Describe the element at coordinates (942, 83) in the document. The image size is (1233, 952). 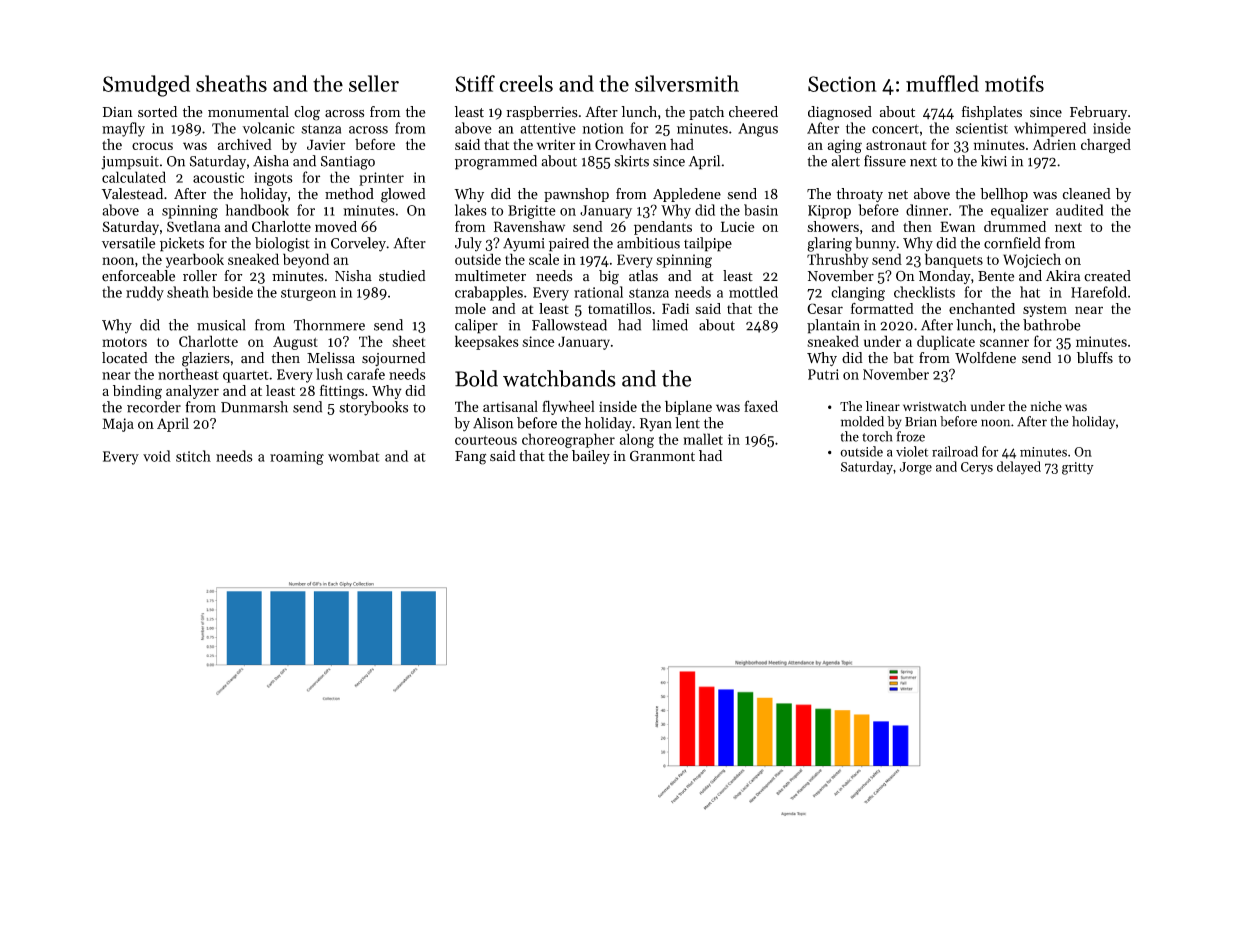
I see `muffled` at that location.
